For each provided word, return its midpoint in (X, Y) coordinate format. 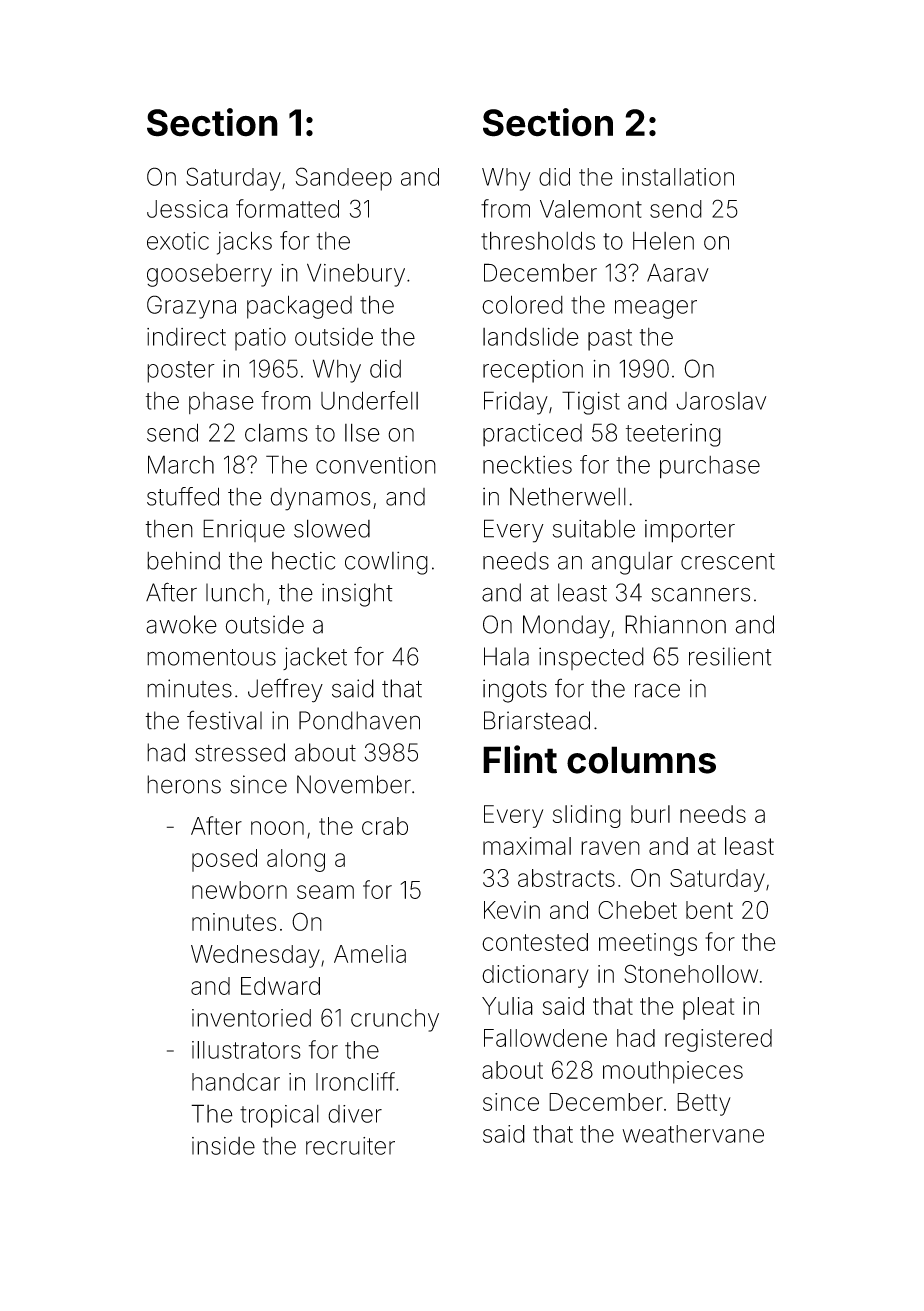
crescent (728, 561)
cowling (386, 563)
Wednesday (255, 956)
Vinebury (356, 275)
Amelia (370, 954)
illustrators (246, 1050)
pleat (708, 1008)
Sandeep (344, 179)
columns (641, 760)
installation (678, 177)
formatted (287, 208)
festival (224, 720)
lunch (235, 592)
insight (357, 595)
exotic (178, 241)
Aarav (678, 272)
